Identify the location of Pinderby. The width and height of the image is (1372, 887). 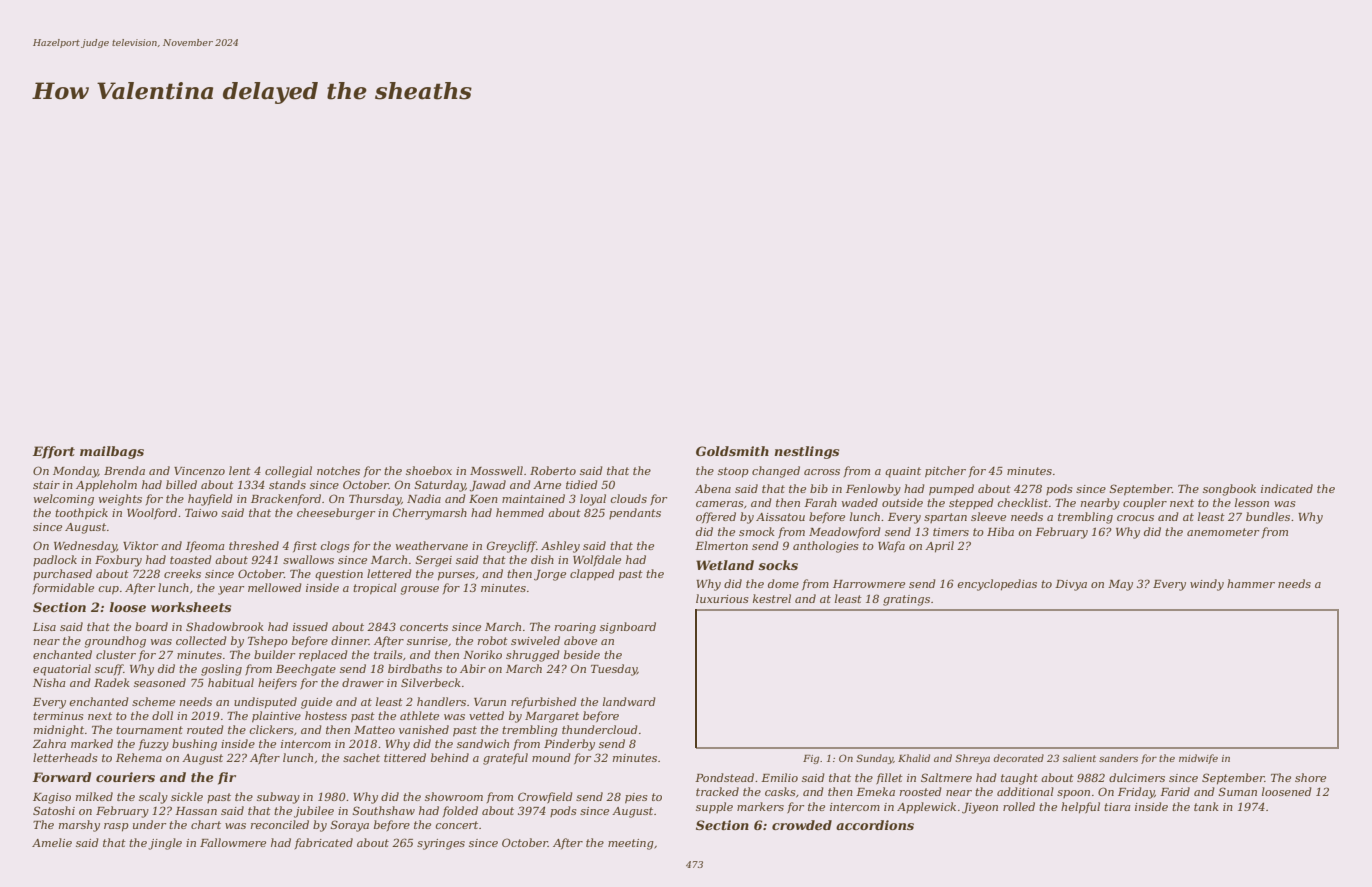
(569, 745).
